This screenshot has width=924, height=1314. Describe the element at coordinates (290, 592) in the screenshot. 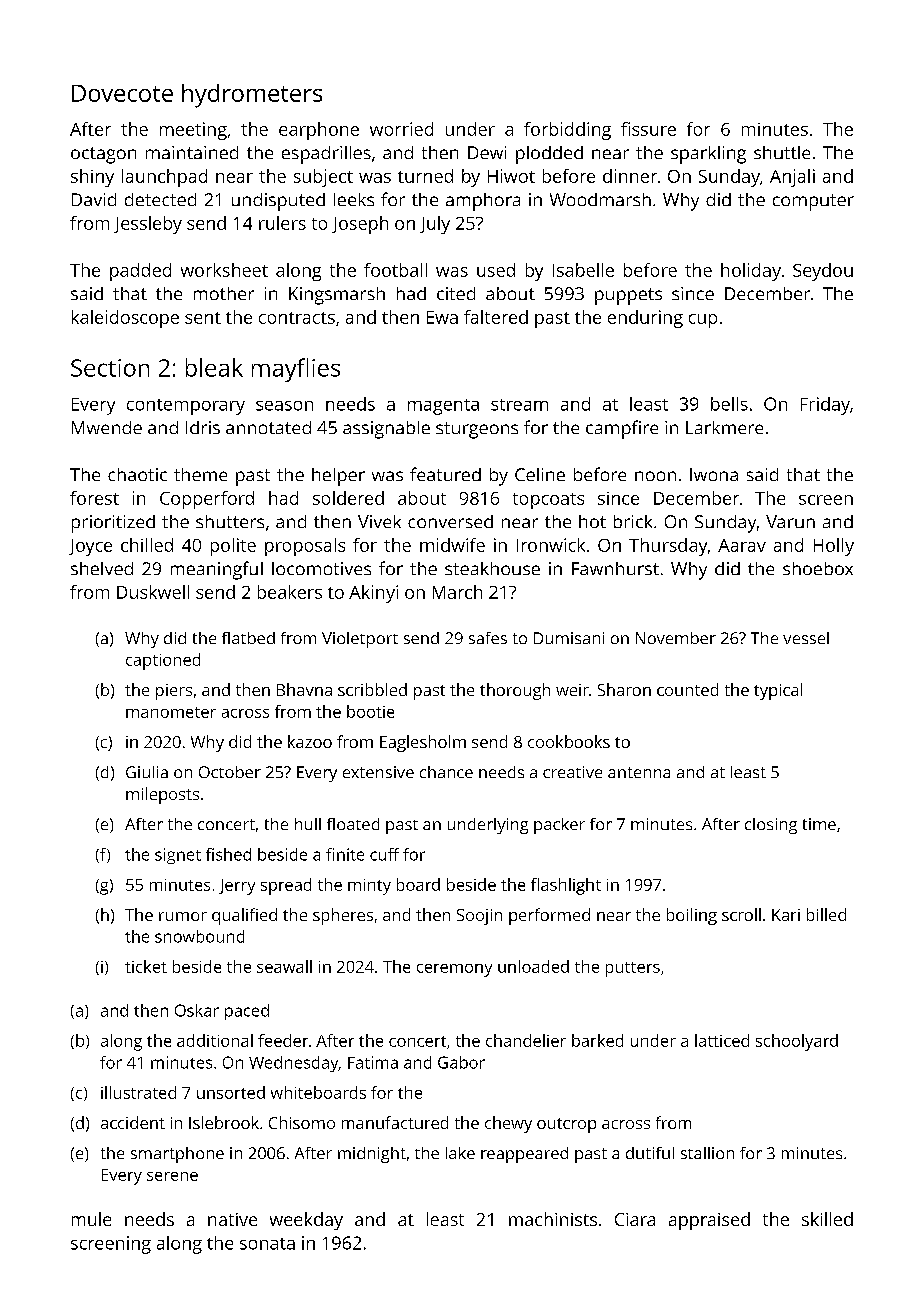

I see `beakers` at that location.
